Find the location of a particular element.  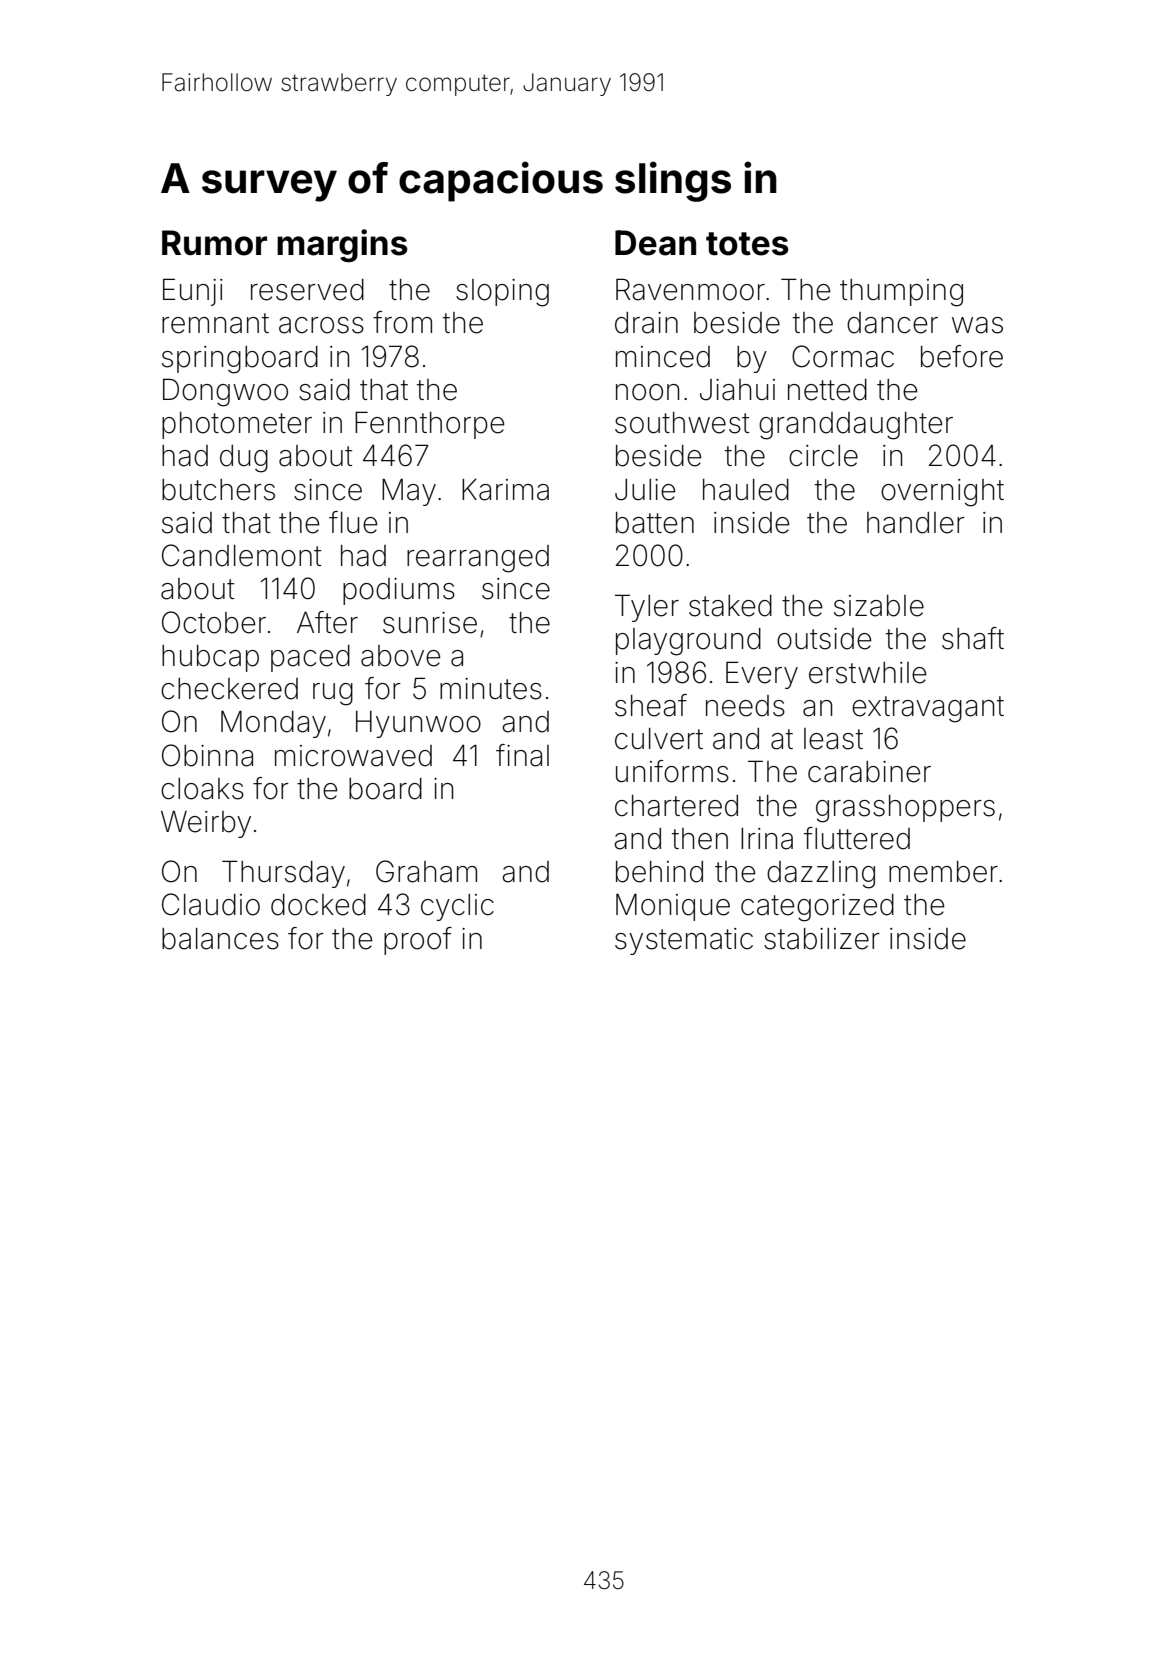

Thursday is located at coordinates (283, 874).
